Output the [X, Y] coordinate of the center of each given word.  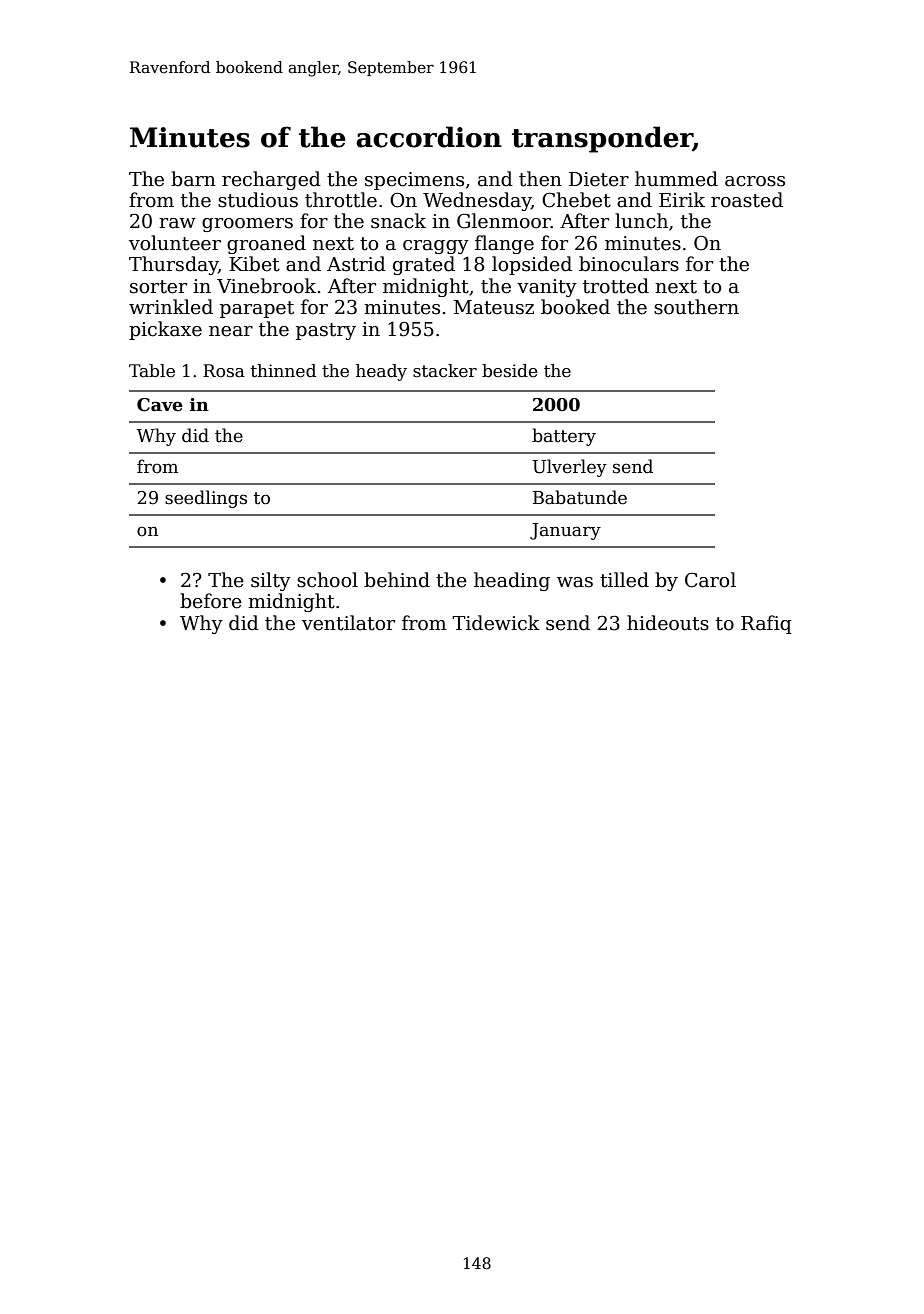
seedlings [206, 499]
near [231, 331]
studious [258, 200]
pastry [326, 331]
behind [397, 580]
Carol [710, 580]
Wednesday [477, 201]
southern [696, 307]
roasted [747, 200]
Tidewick [496, 623]
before [211, 601]
